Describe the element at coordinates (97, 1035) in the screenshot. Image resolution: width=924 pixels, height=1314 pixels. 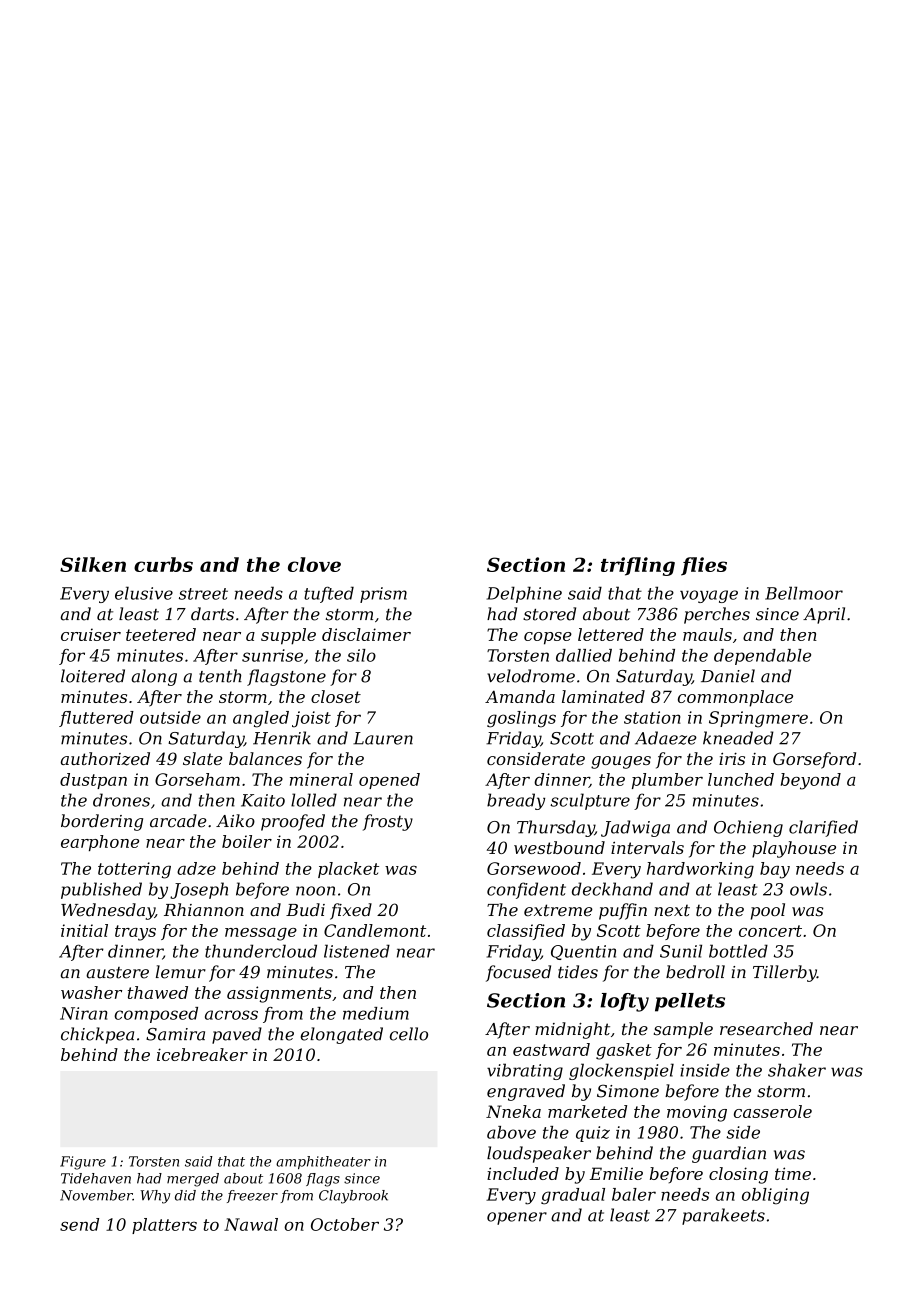
I see `chickpea` at that location.
